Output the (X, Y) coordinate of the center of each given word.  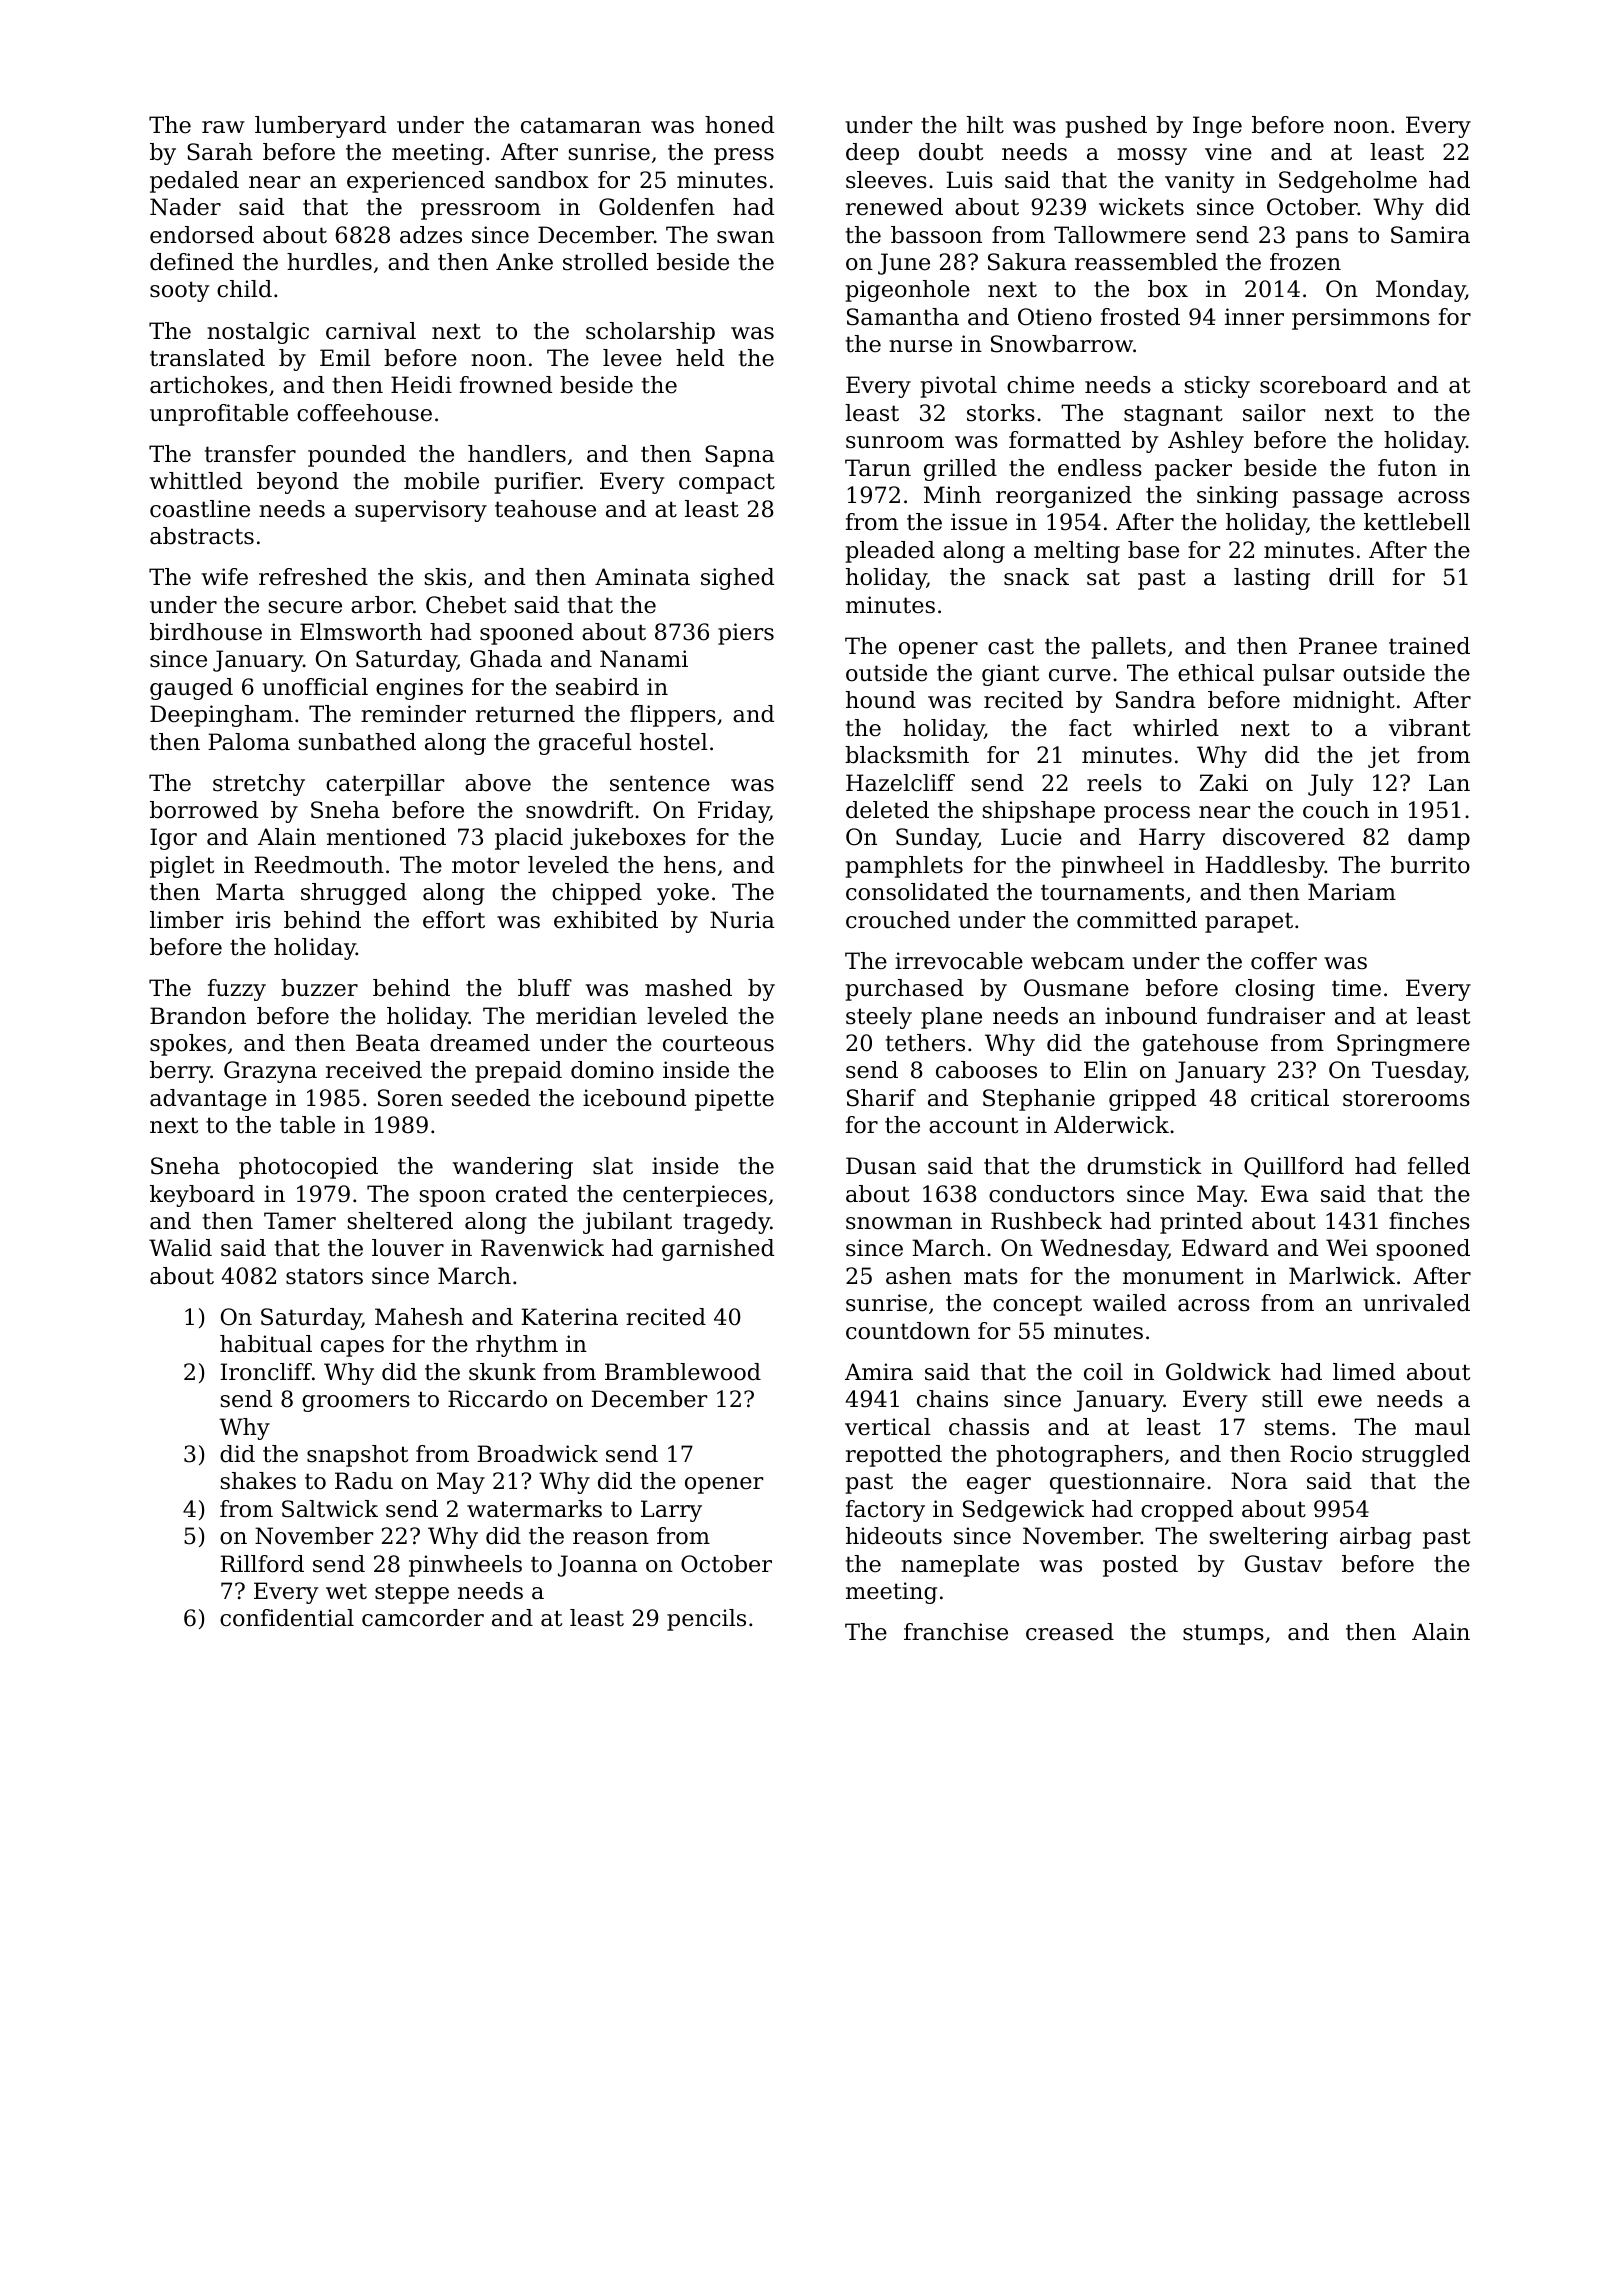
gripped (1152, 1100)
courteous (718, 1043)
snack (1036, 577)
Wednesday (1104, 1250)
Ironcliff (266, 1372)
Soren (410, 1098)
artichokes (208, 385)
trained (1429, 646)
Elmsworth (361, 632)
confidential (287, 1618)
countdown (908, 1331)
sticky (1217, 387)
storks (1001, 413)
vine (1228, 152)
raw (223, 127)
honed (739, 125)
